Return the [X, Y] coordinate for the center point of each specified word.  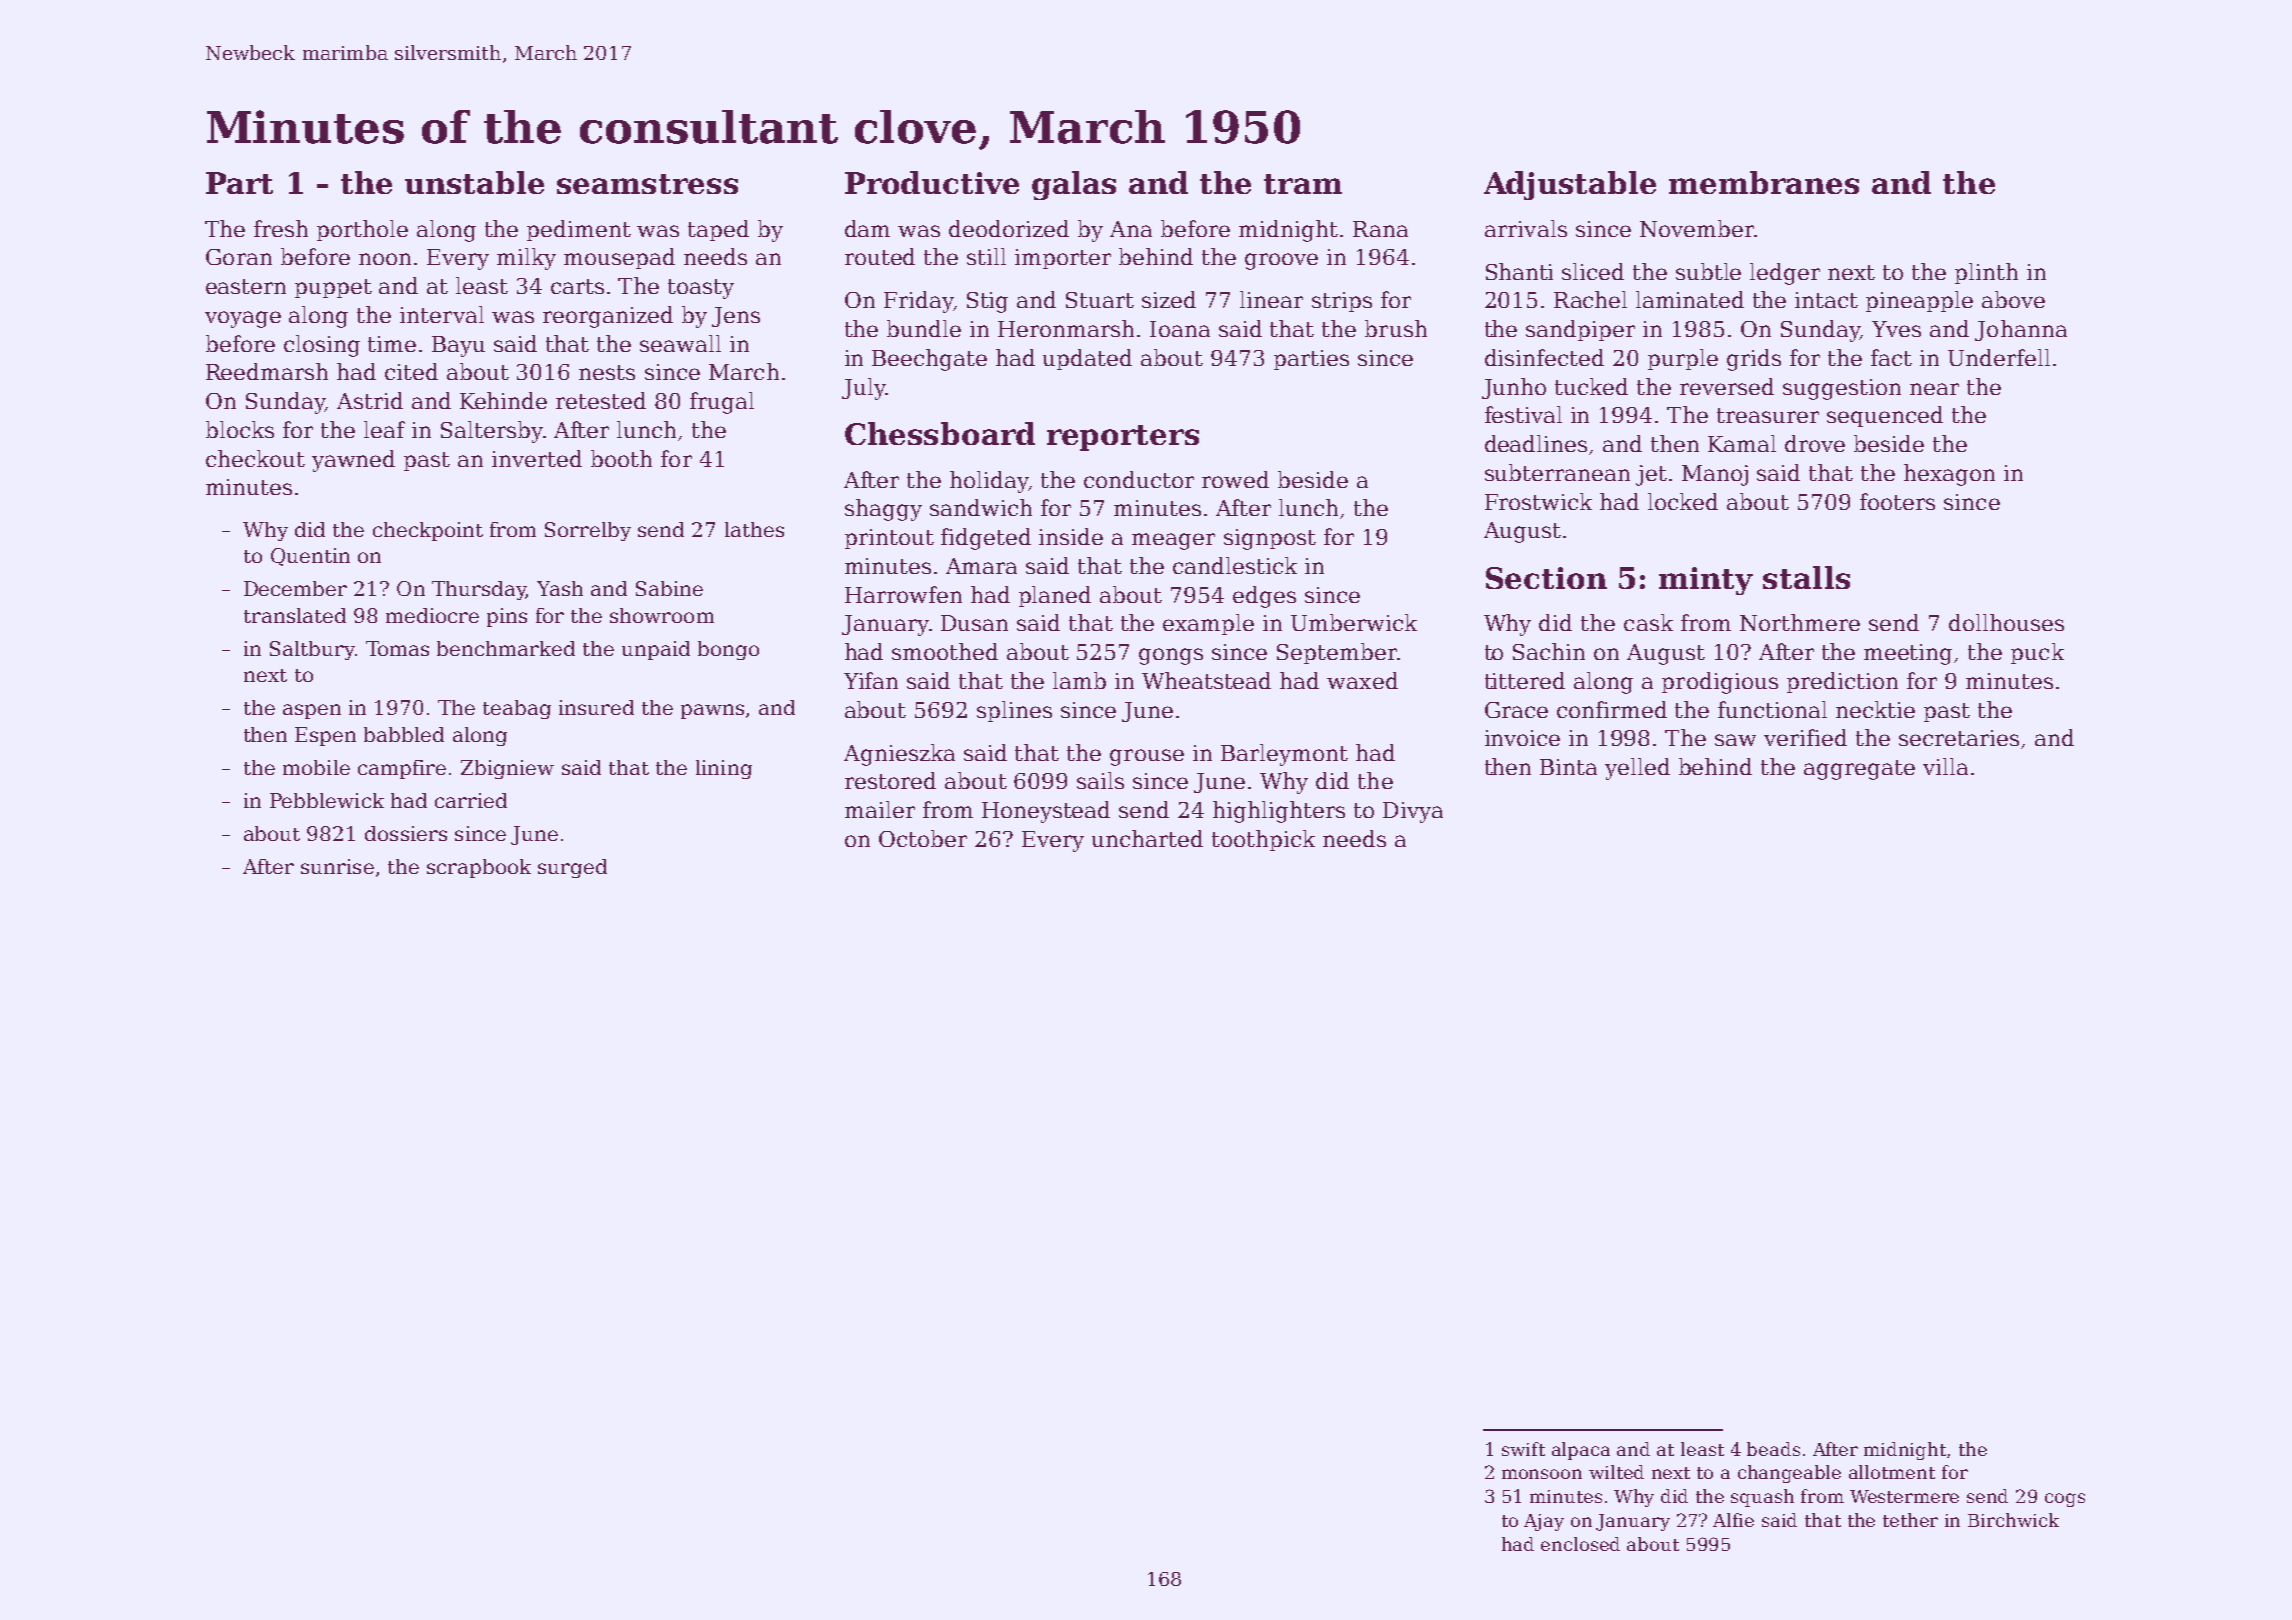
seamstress [647, 184]
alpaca [1581, 1451]
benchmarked [506, 648]
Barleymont [1284, 755]
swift [1523, 1449]
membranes [1764, 182]
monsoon [1542, 1474]
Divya [1413, 812]
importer [1063, 259]
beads [1773, 1449]
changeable [1789, 1474]
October [923, 838]
